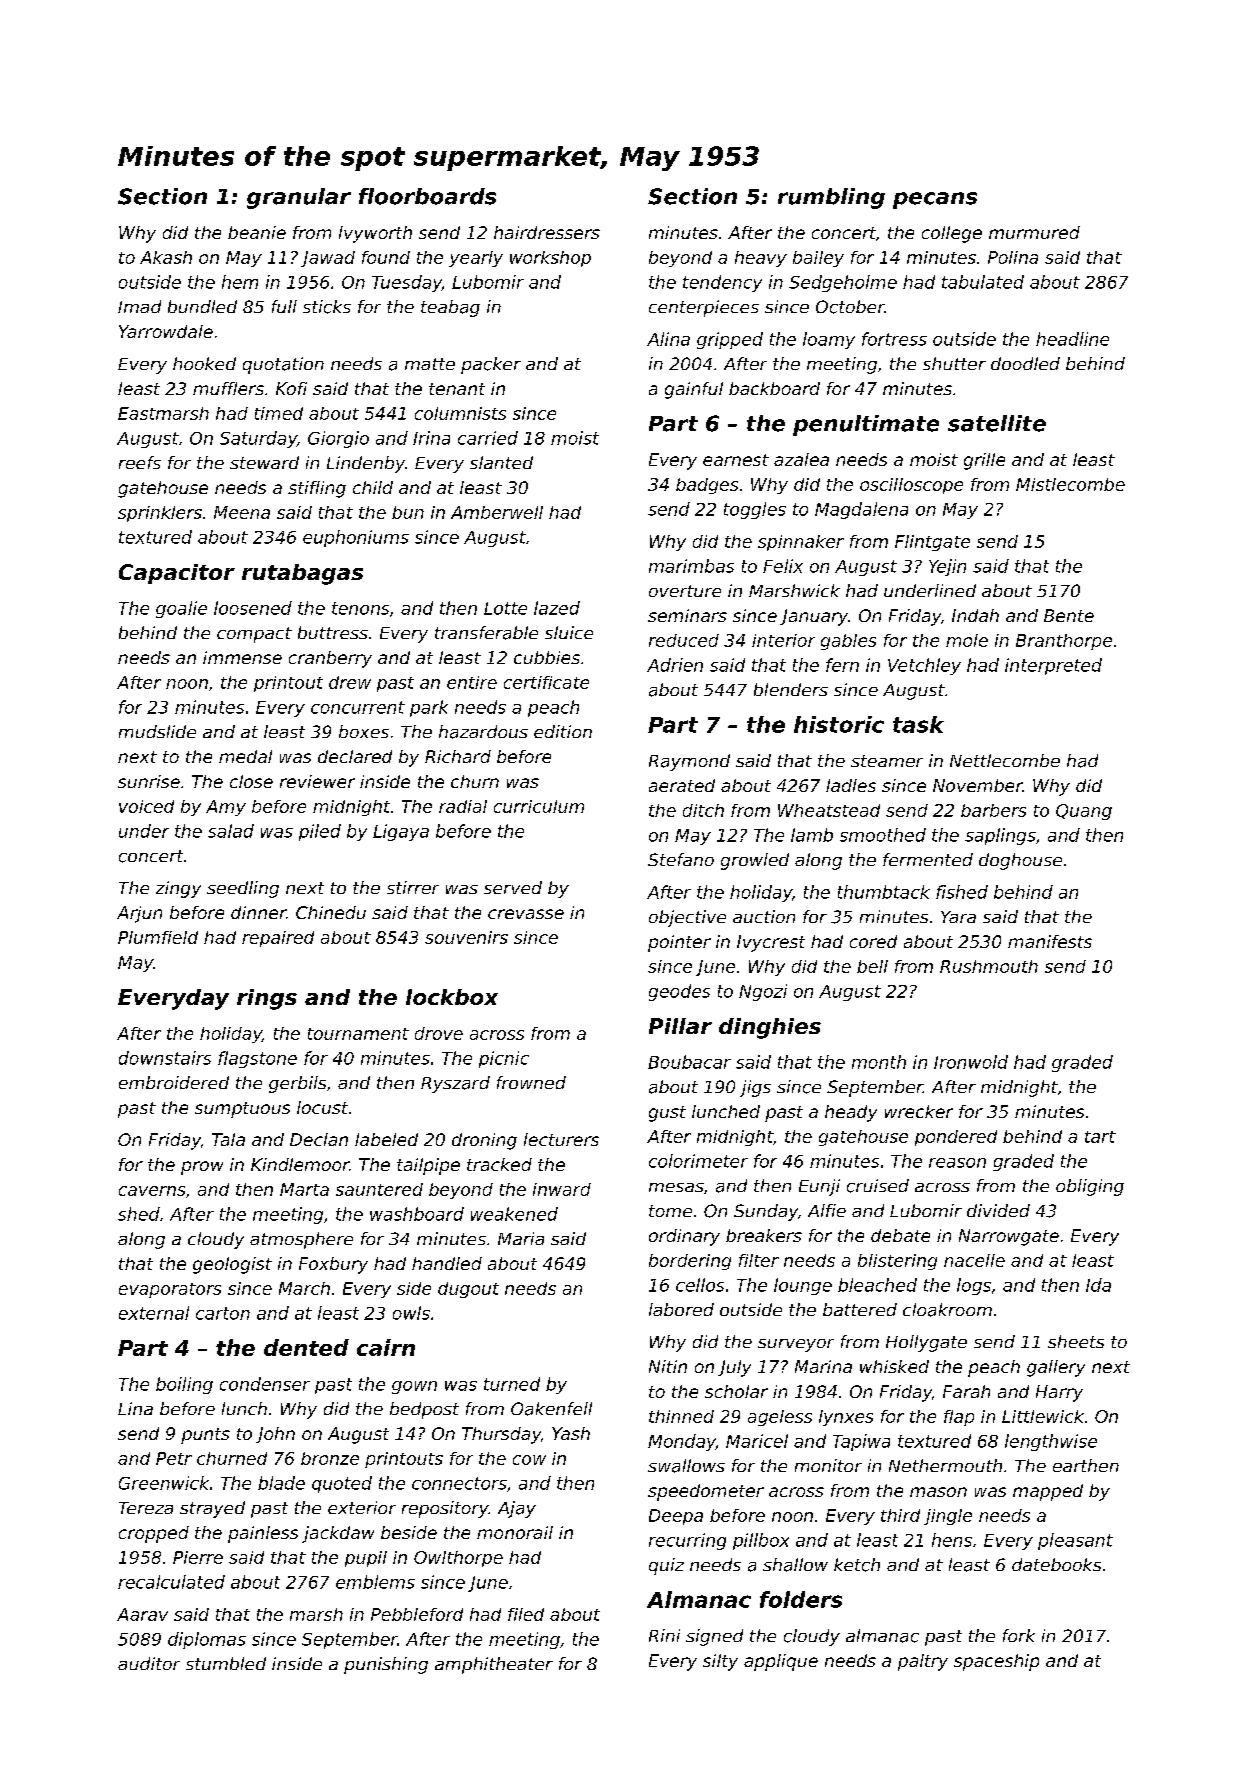 The height and width of the screenshot is (1767, 1249). What do you see at coordinates (299, 198) in the screenshot?
I see `granular` at bounding box center [299, 198].
